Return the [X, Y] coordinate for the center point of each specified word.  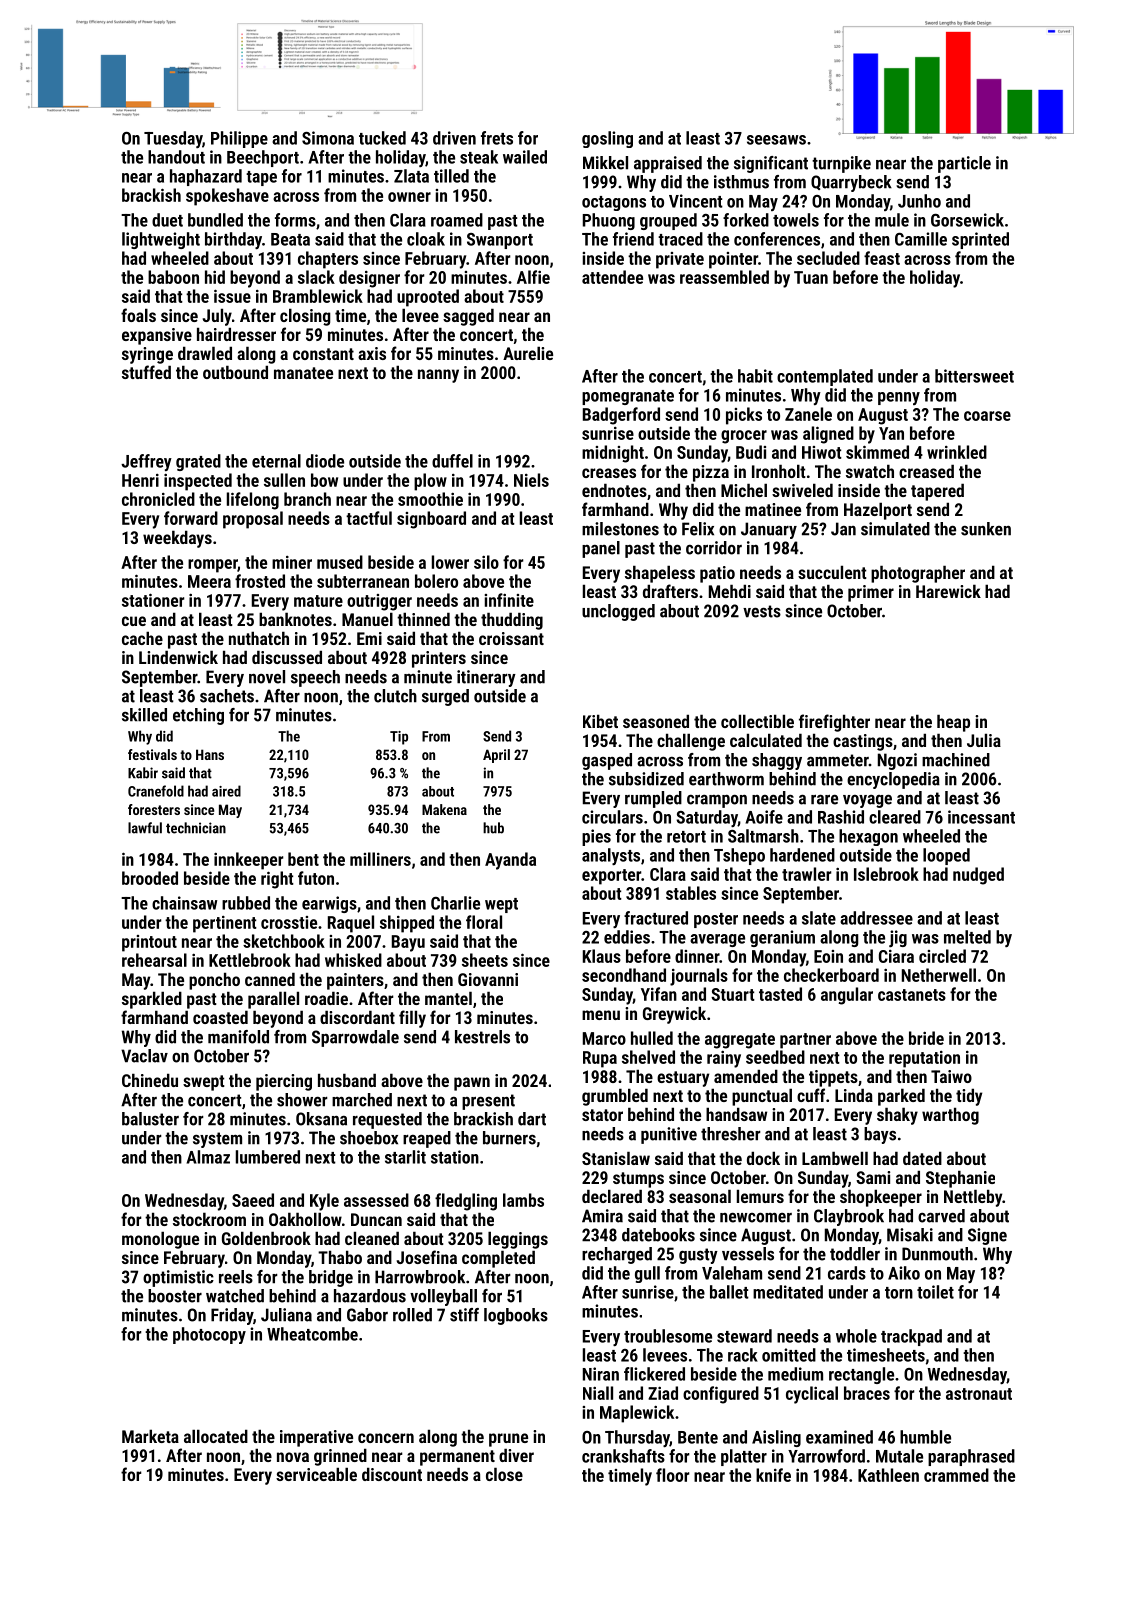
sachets [227, 696]
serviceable [316, 1474]
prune [508, 1440]
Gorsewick [967, 220]
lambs [523, 1200]
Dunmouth [937, 1254]
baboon [173, 277]
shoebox [369, 1138]
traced [680, 239]
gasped [607, 761]
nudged [978, 876]
